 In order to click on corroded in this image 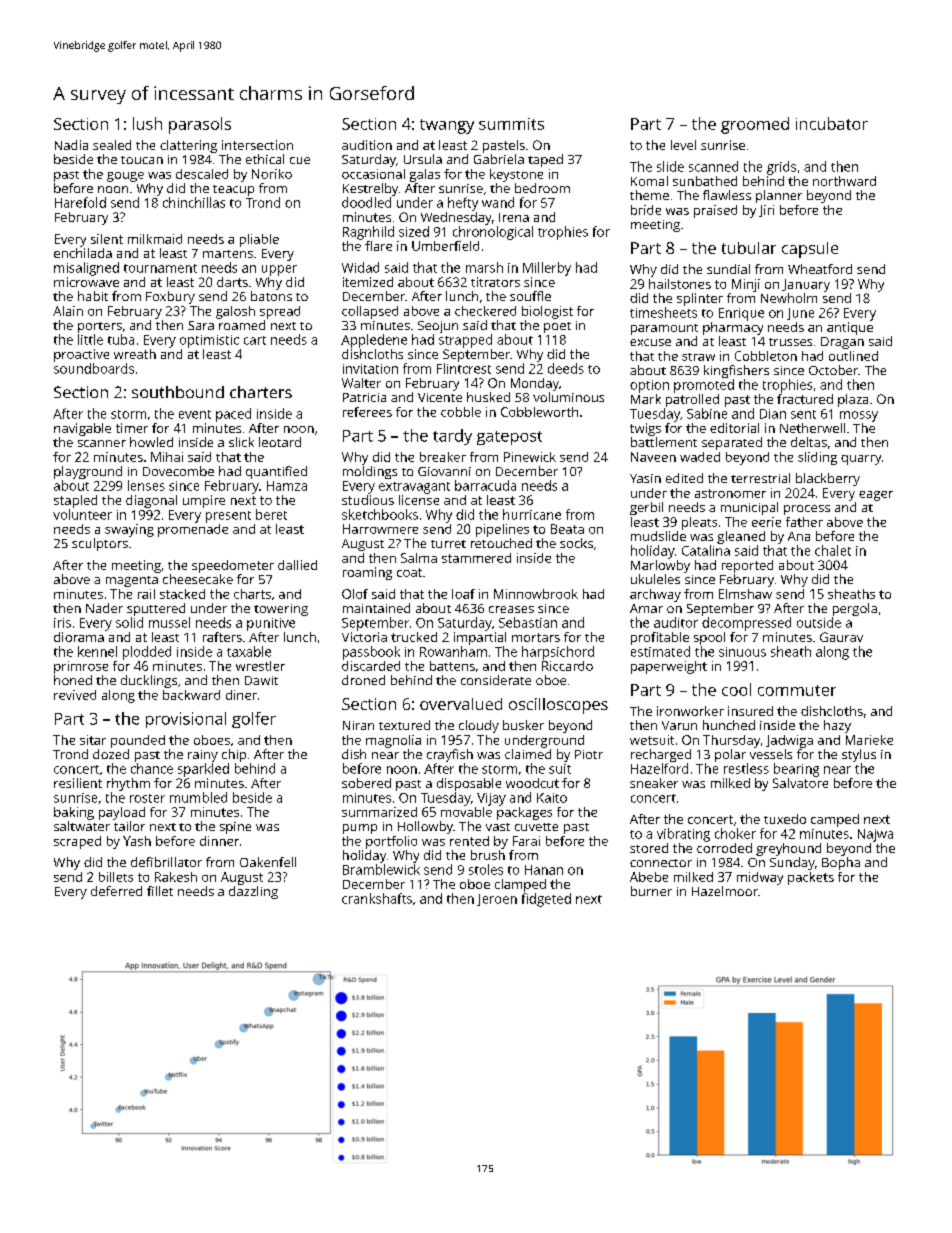, I will do `click(724, 848)`.
